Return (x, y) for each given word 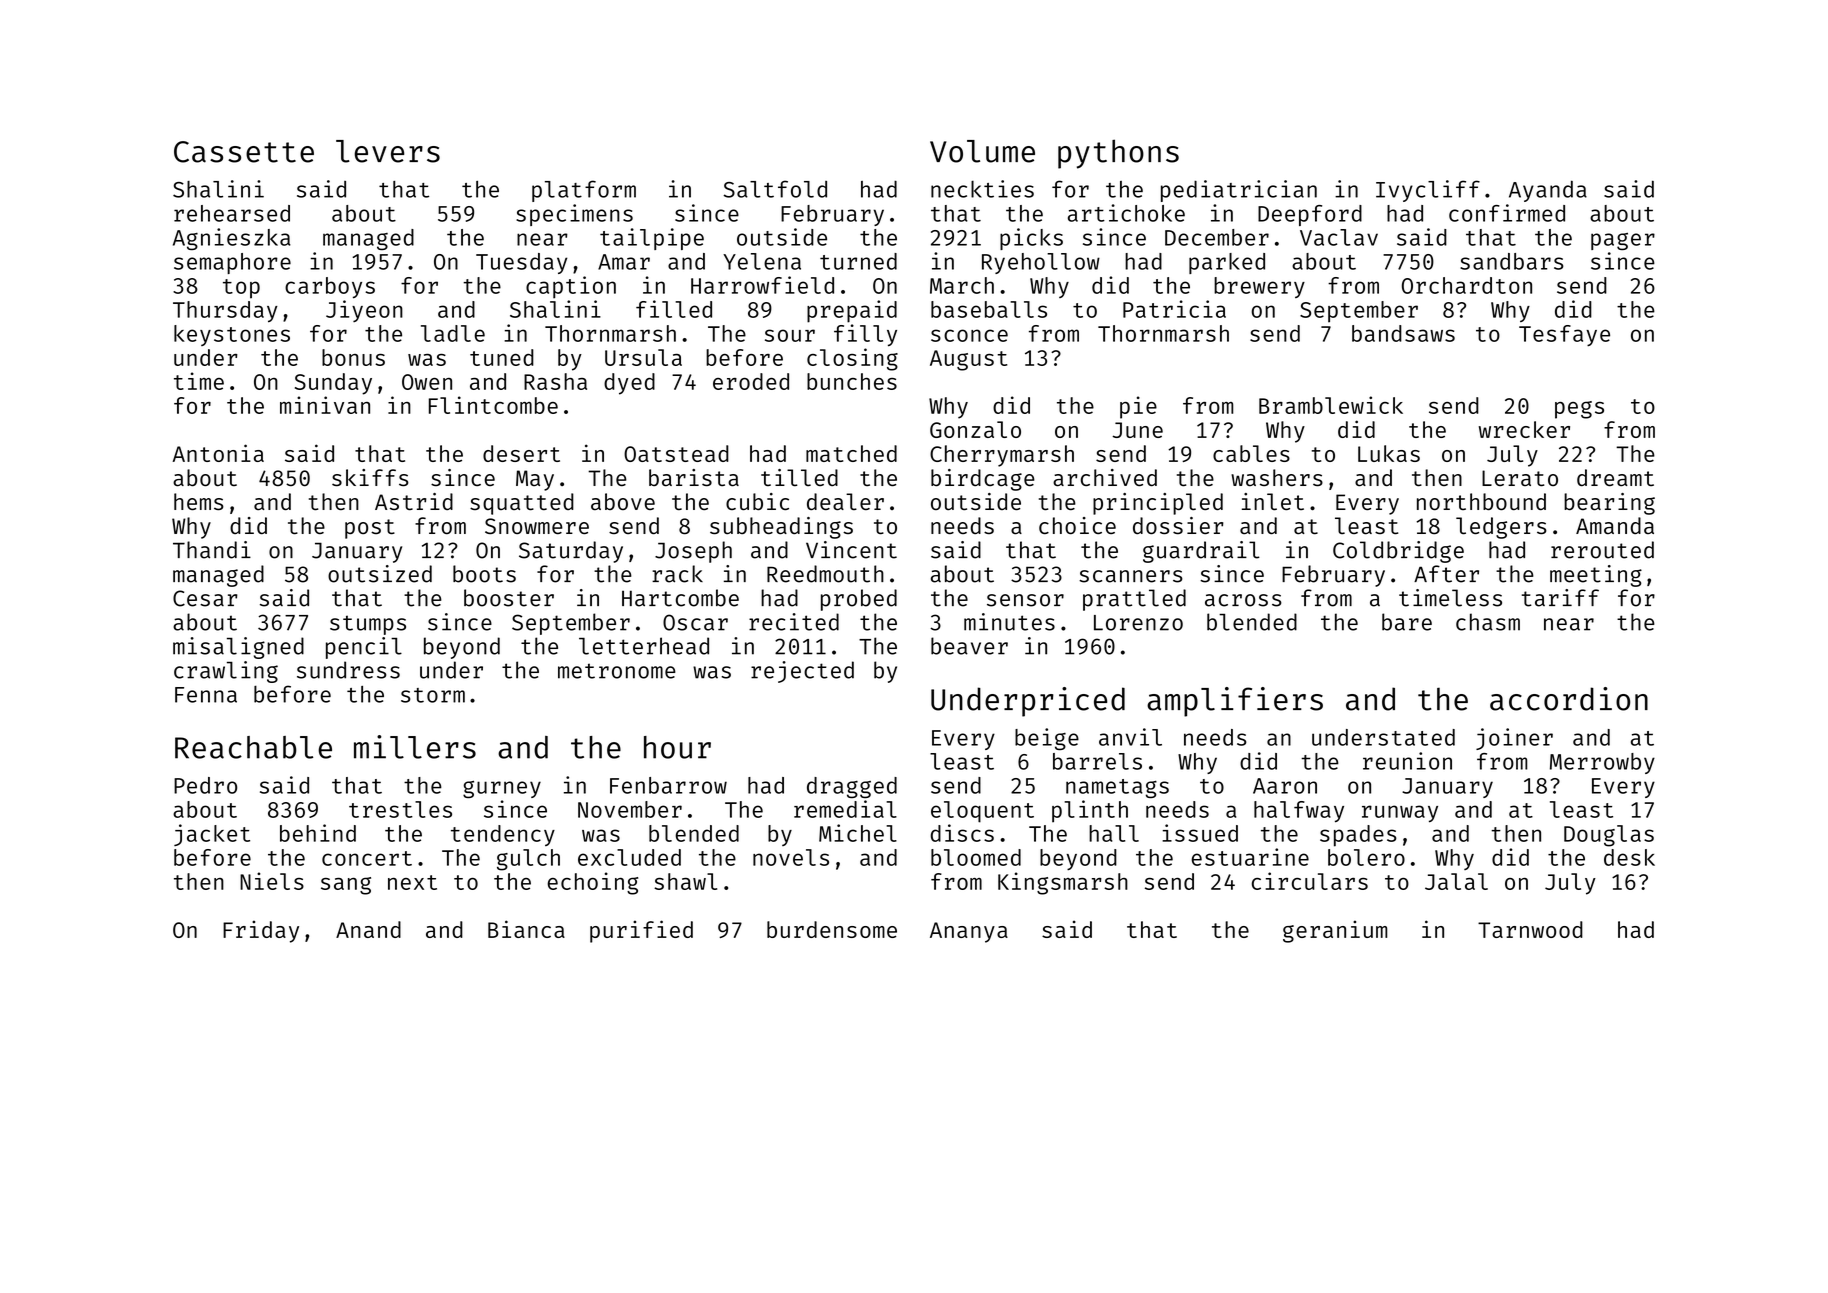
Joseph (693, 552)
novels (791, 857)
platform (584, 191)
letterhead (644, 646)
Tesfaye (1564, 335)
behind (318, 833)
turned (858, 261)
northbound (1481, 502)
